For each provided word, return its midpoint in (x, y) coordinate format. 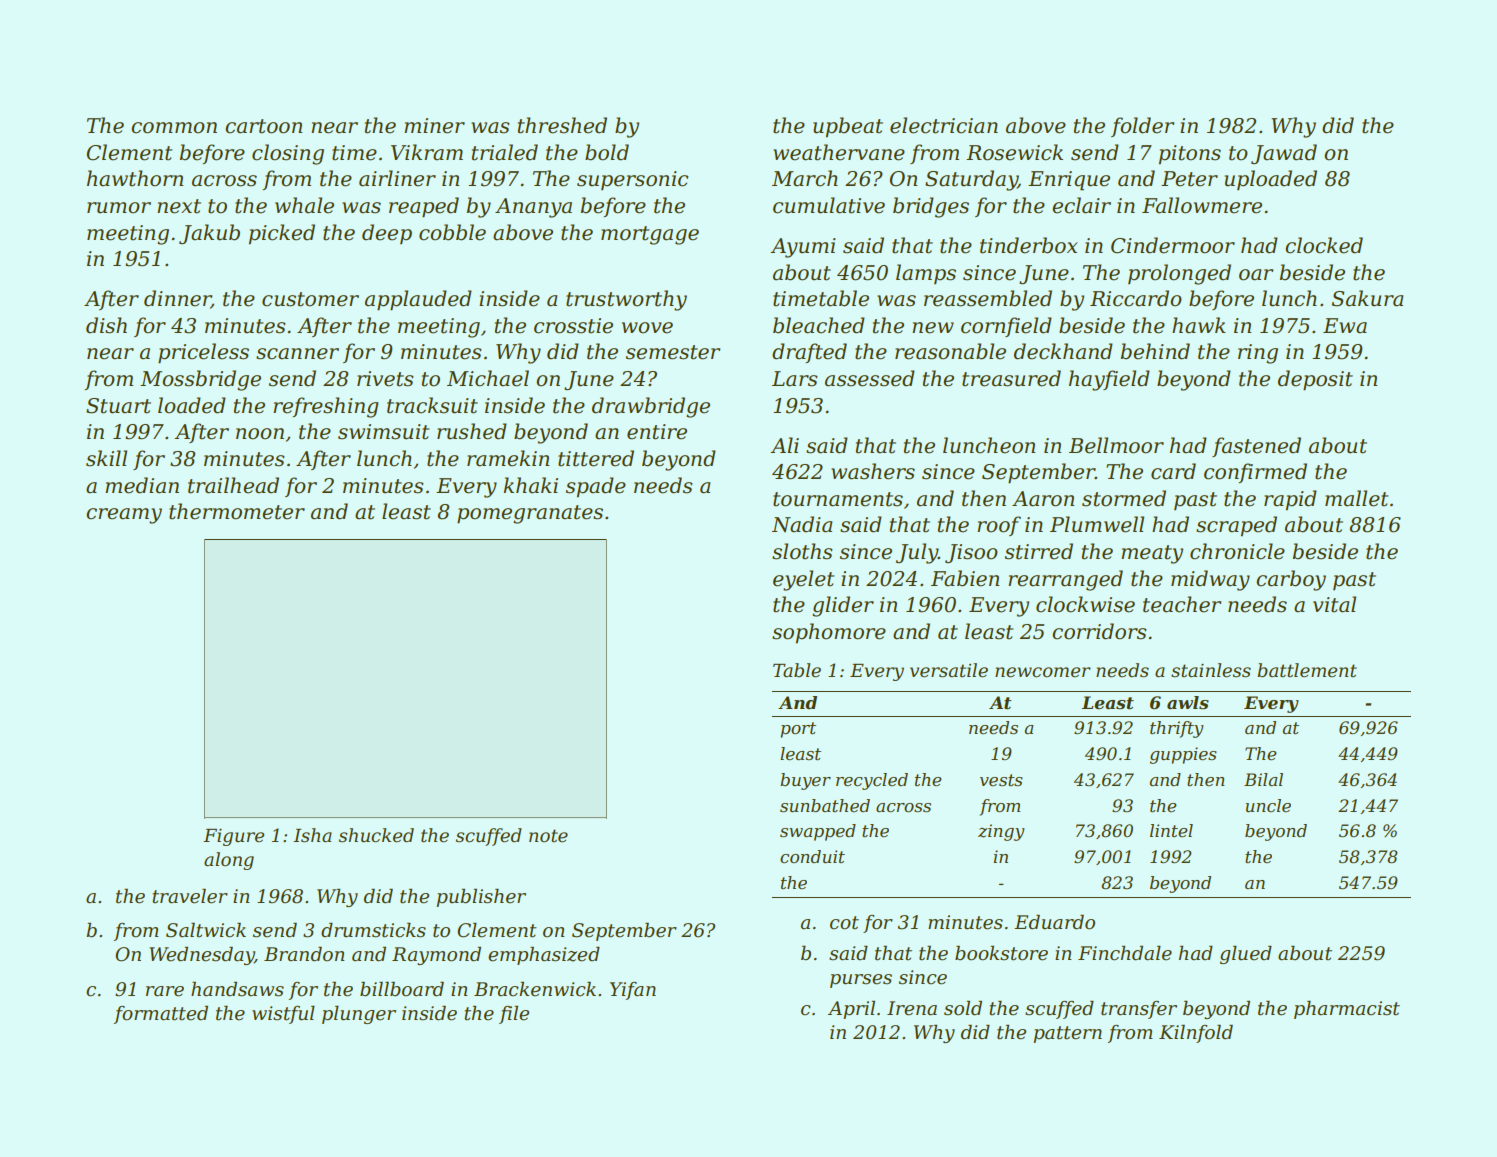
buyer (805, 781)
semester (673, 352)
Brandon (304, 954)
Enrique (1069, 181)
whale (304, 205)
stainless (1211, 670)
